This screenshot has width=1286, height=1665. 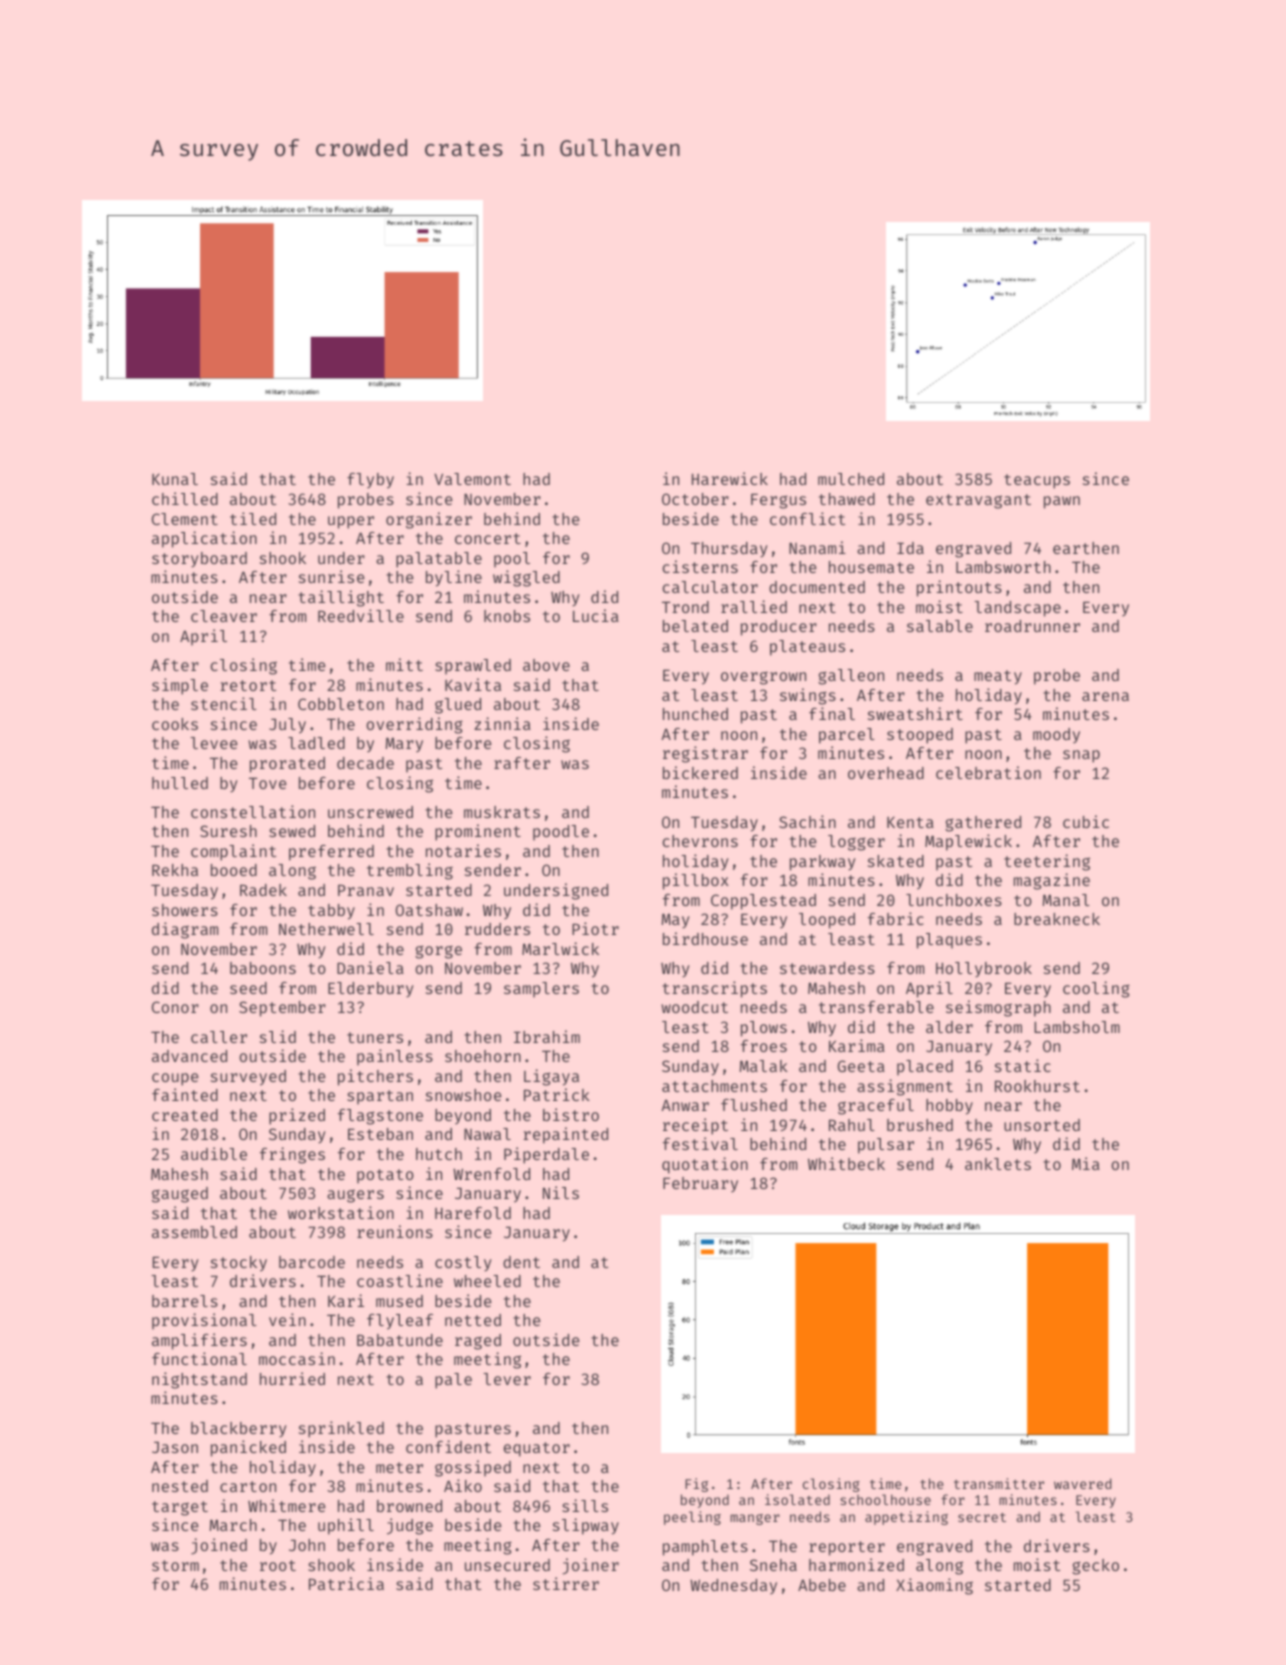 I want to click on breakneck, so click(x=1057, y=919).
